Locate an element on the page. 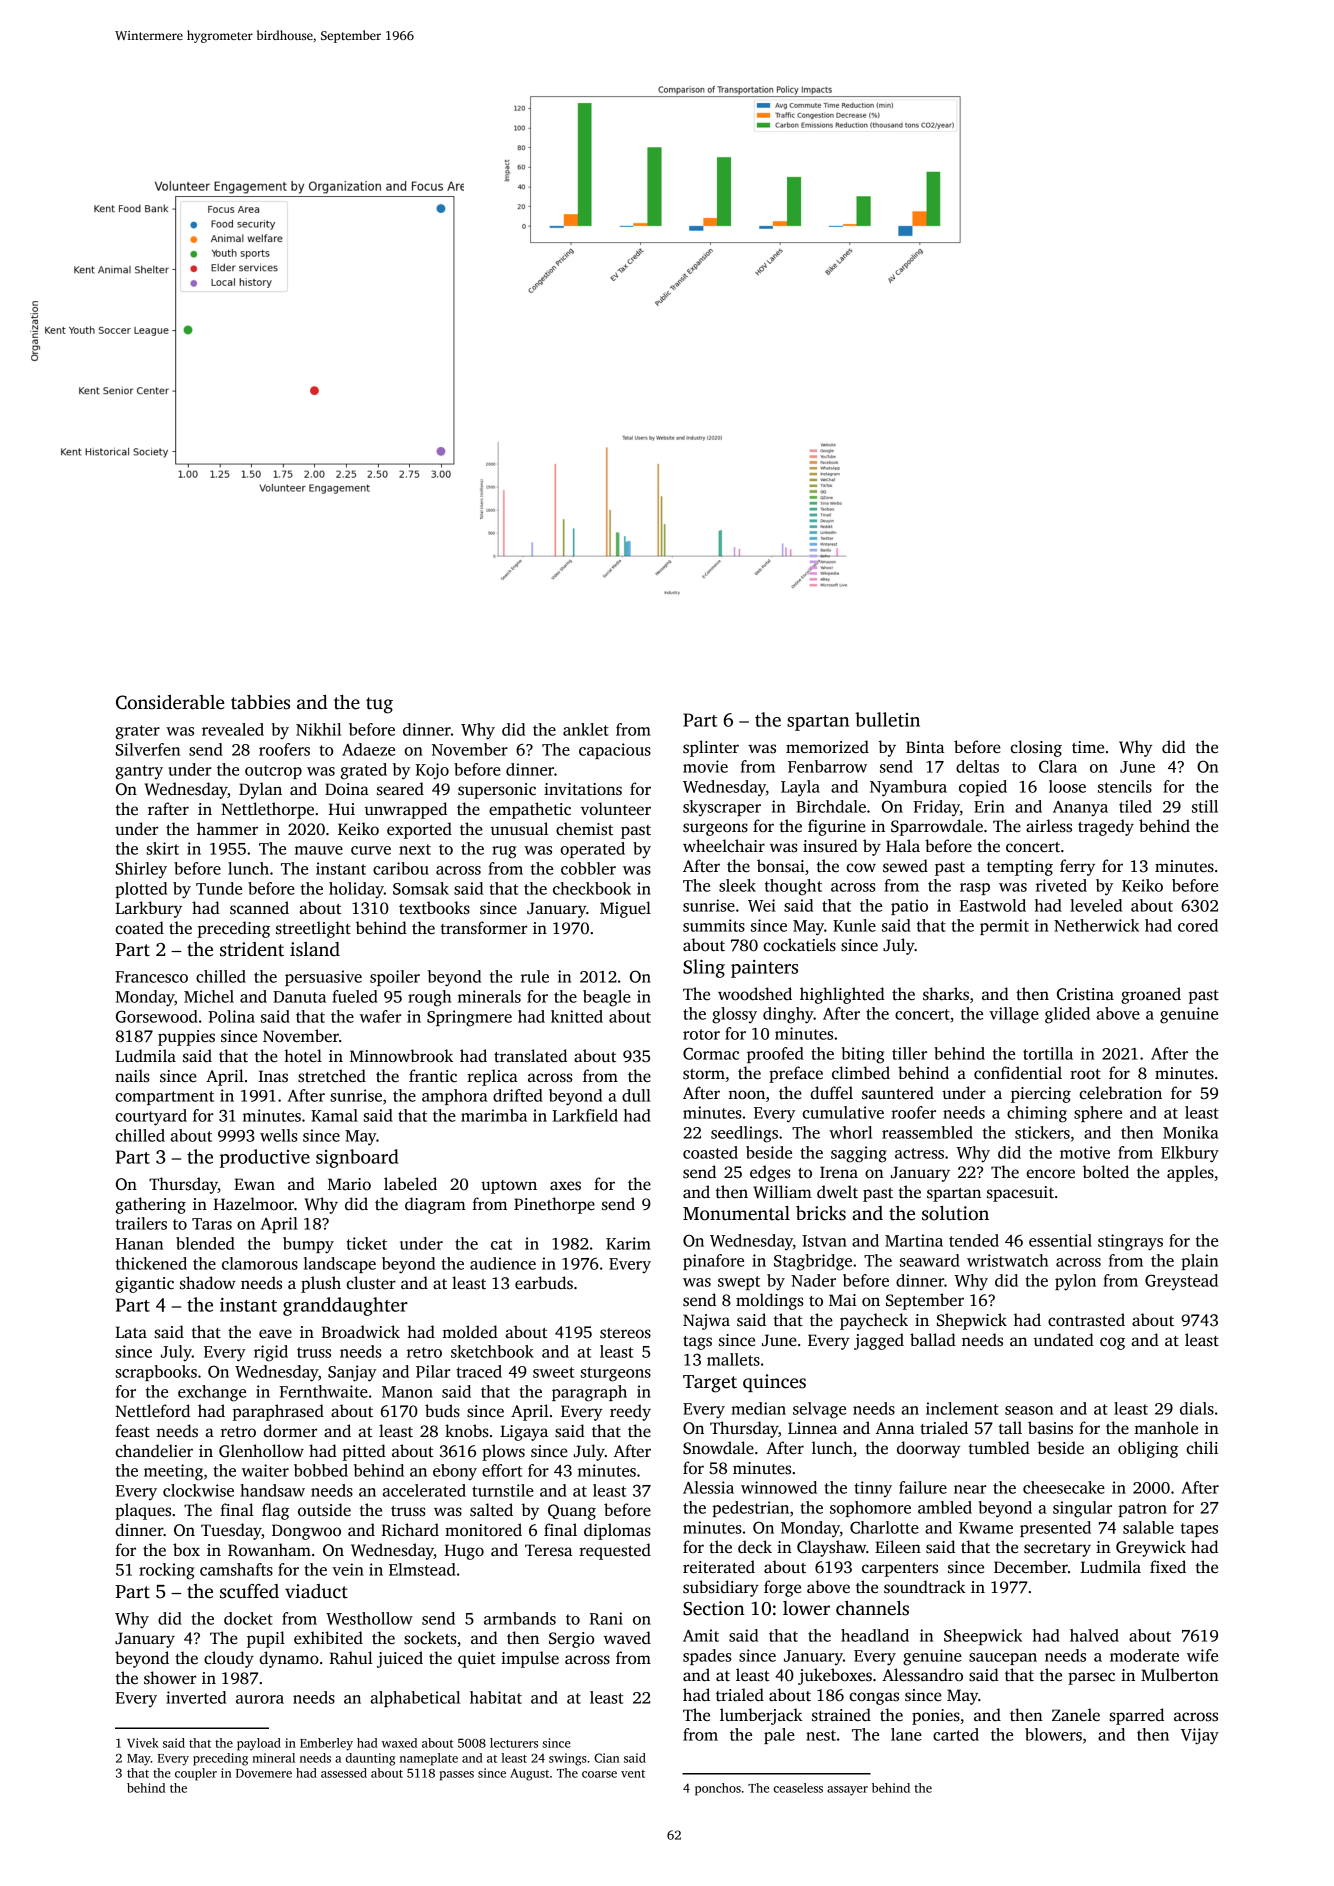  coupler is located at coordinates (196, 1774).
